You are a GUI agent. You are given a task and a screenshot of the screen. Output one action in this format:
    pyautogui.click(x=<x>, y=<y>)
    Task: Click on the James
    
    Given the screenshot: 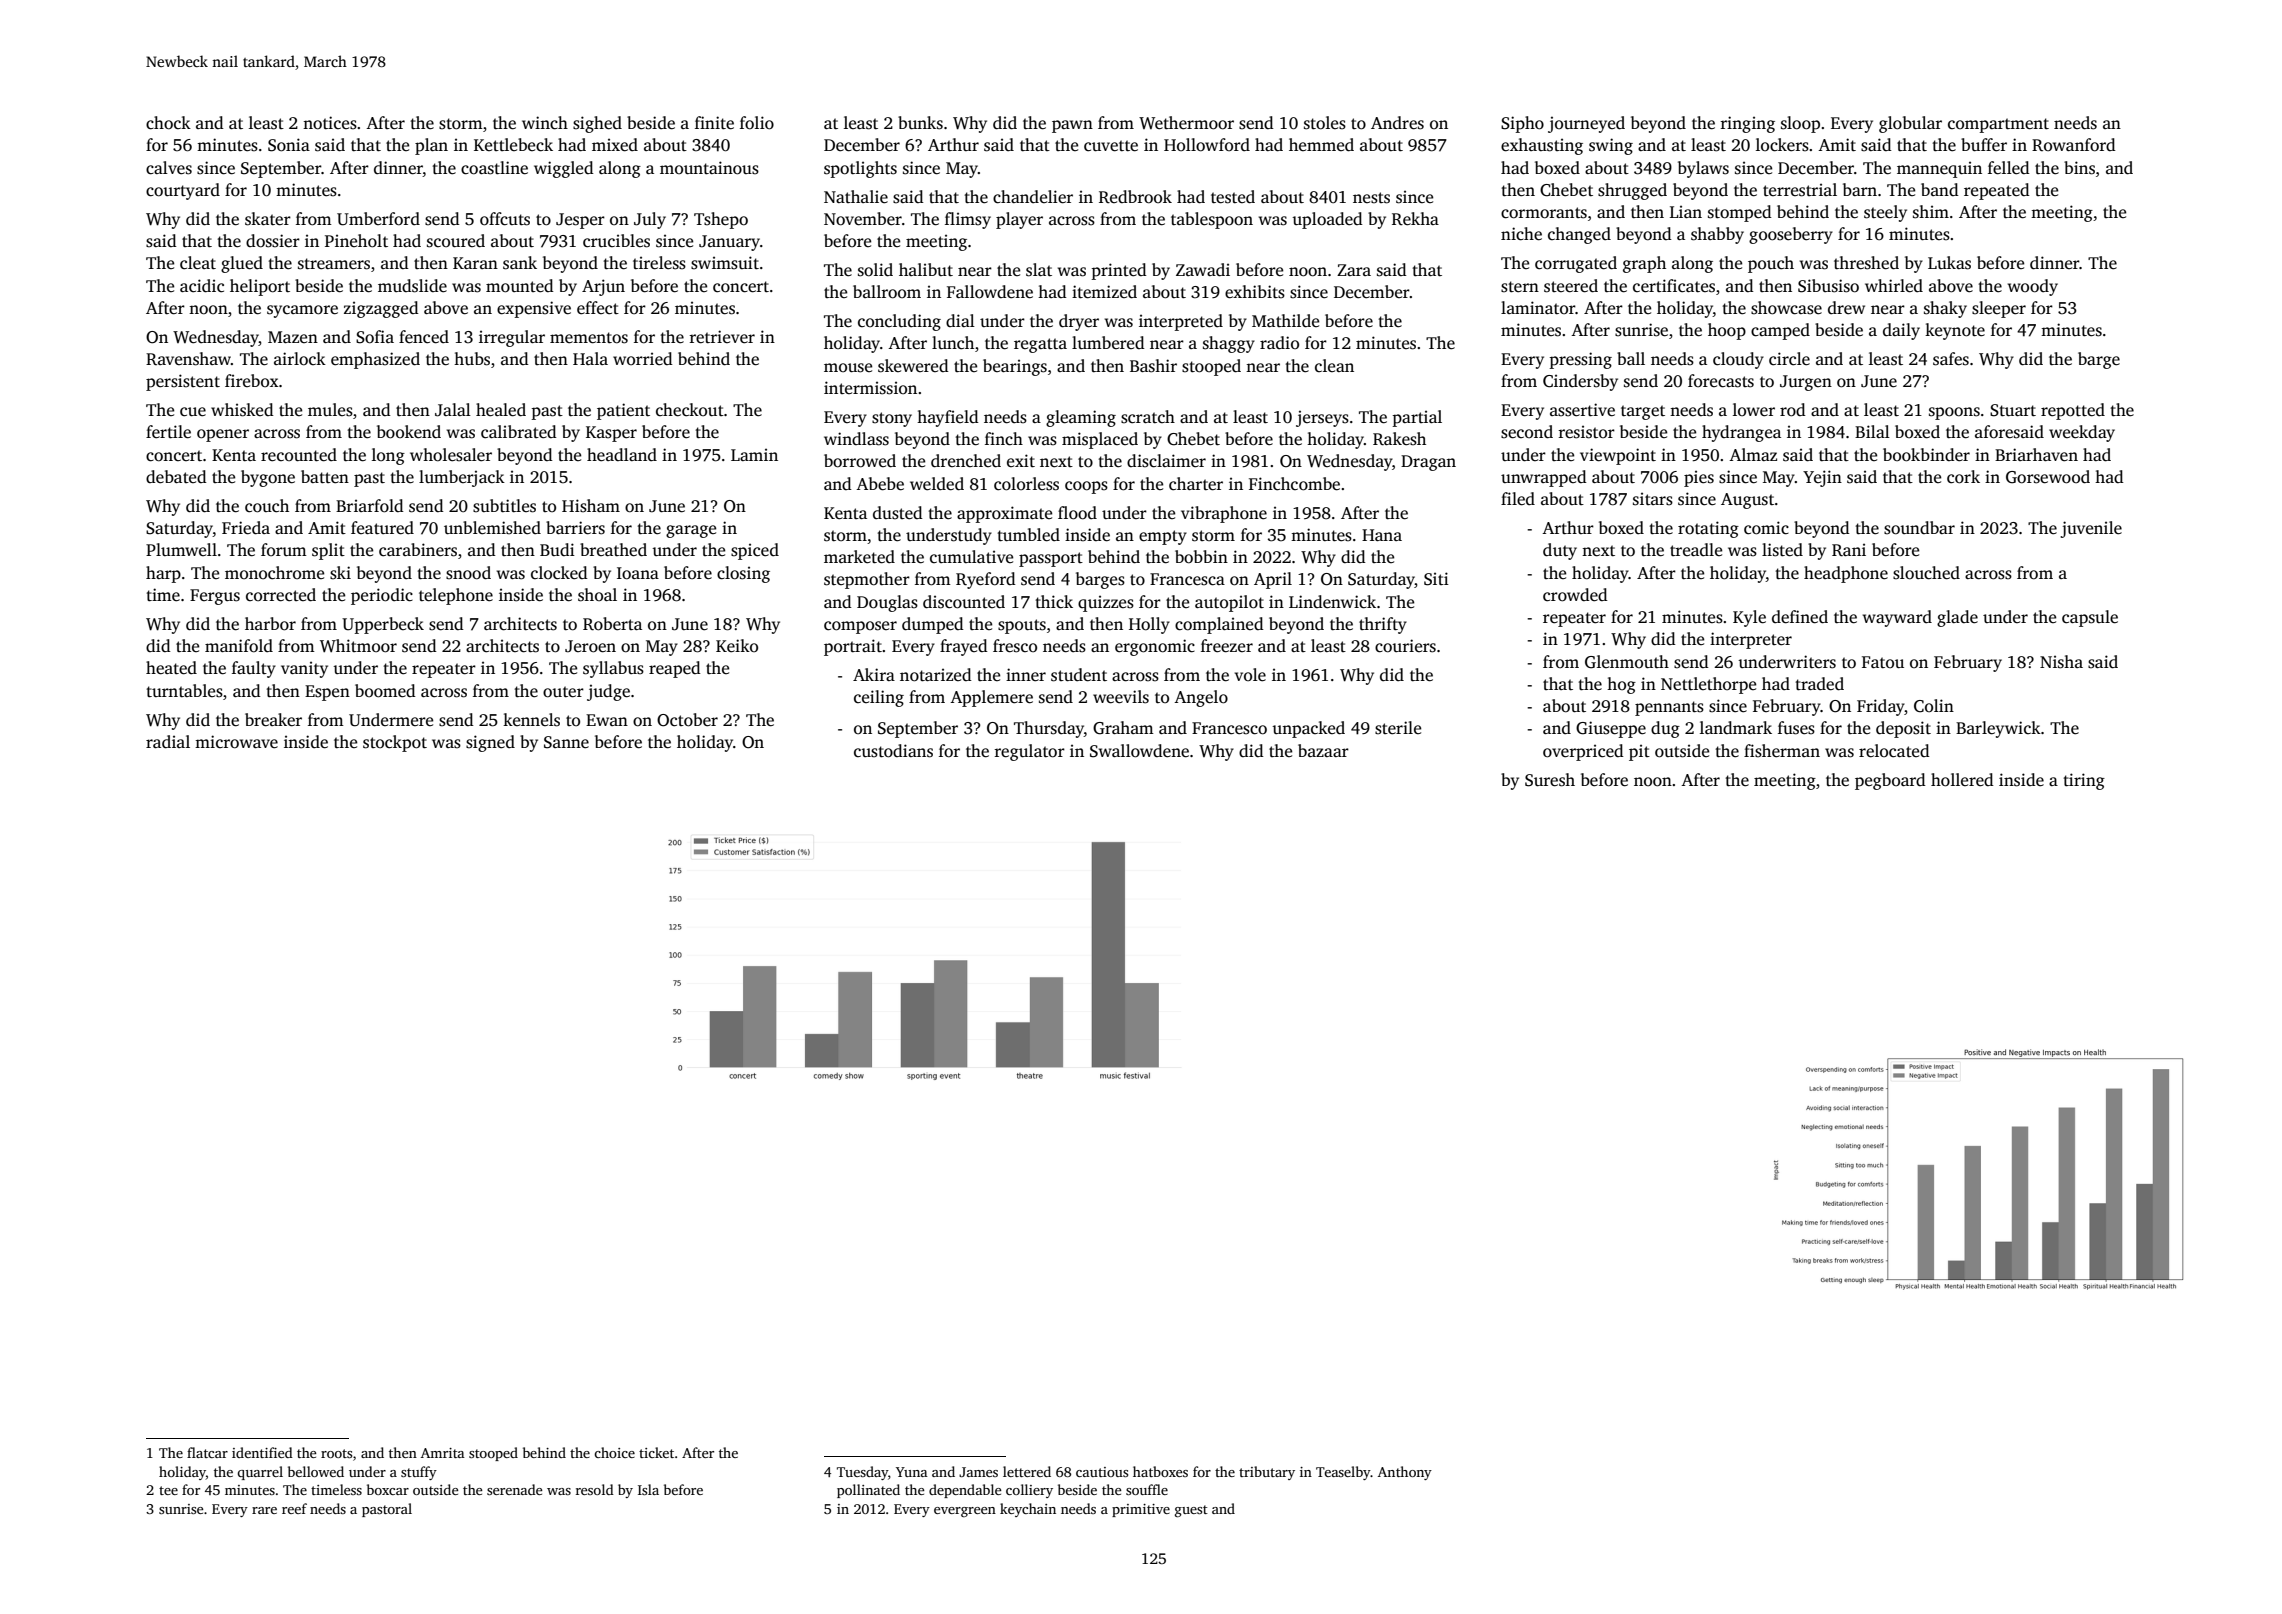 What is the action you would take?
    pyautogui.click(x=978, y=1472)
